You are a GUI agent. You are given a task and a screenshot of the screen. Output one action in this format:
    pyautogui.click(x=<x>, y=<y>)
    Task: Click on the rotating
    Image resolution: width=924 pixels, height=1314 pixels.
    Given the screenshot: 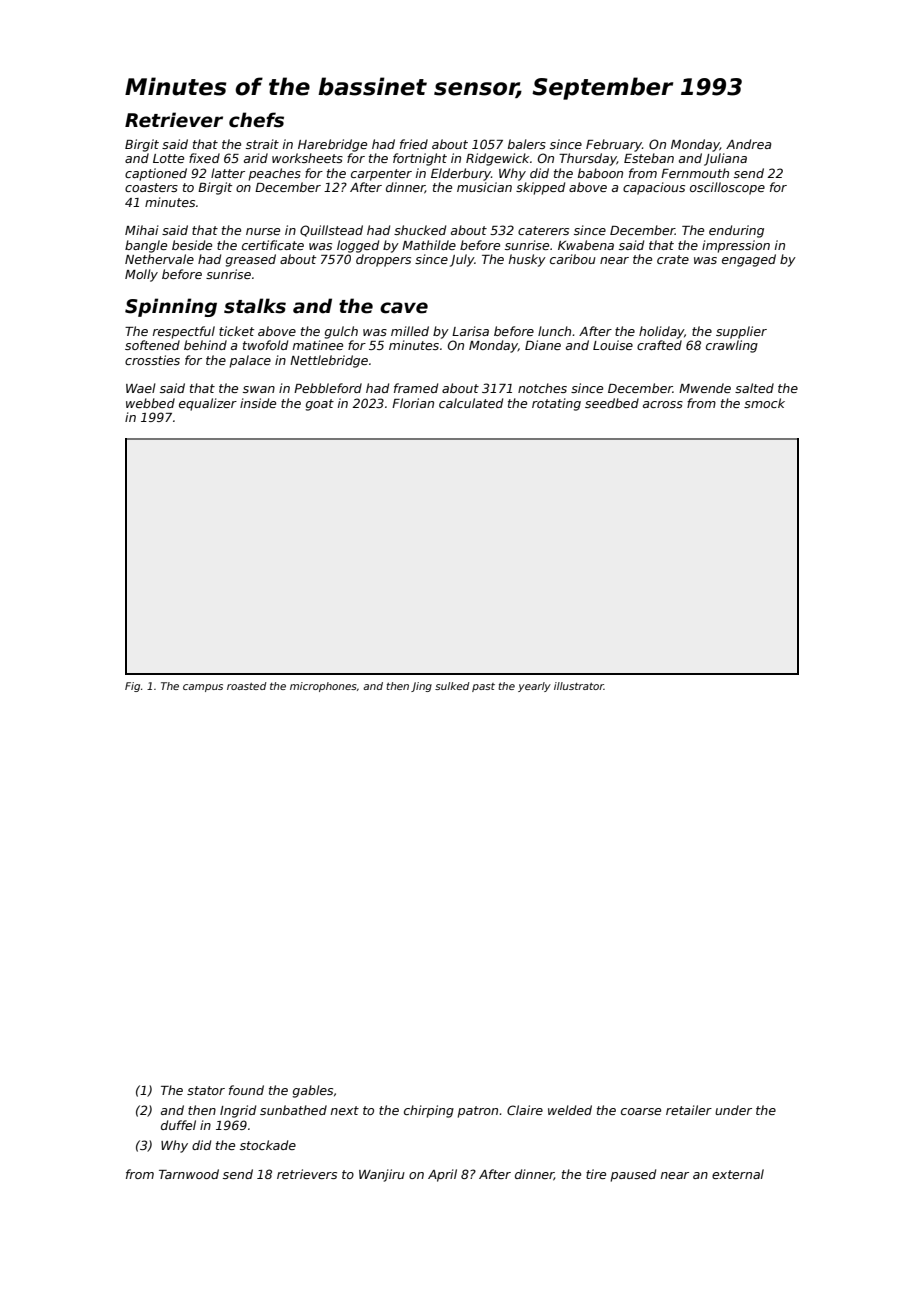 What is the action you would take?
    pyautogui.click(x=556, y=404)
